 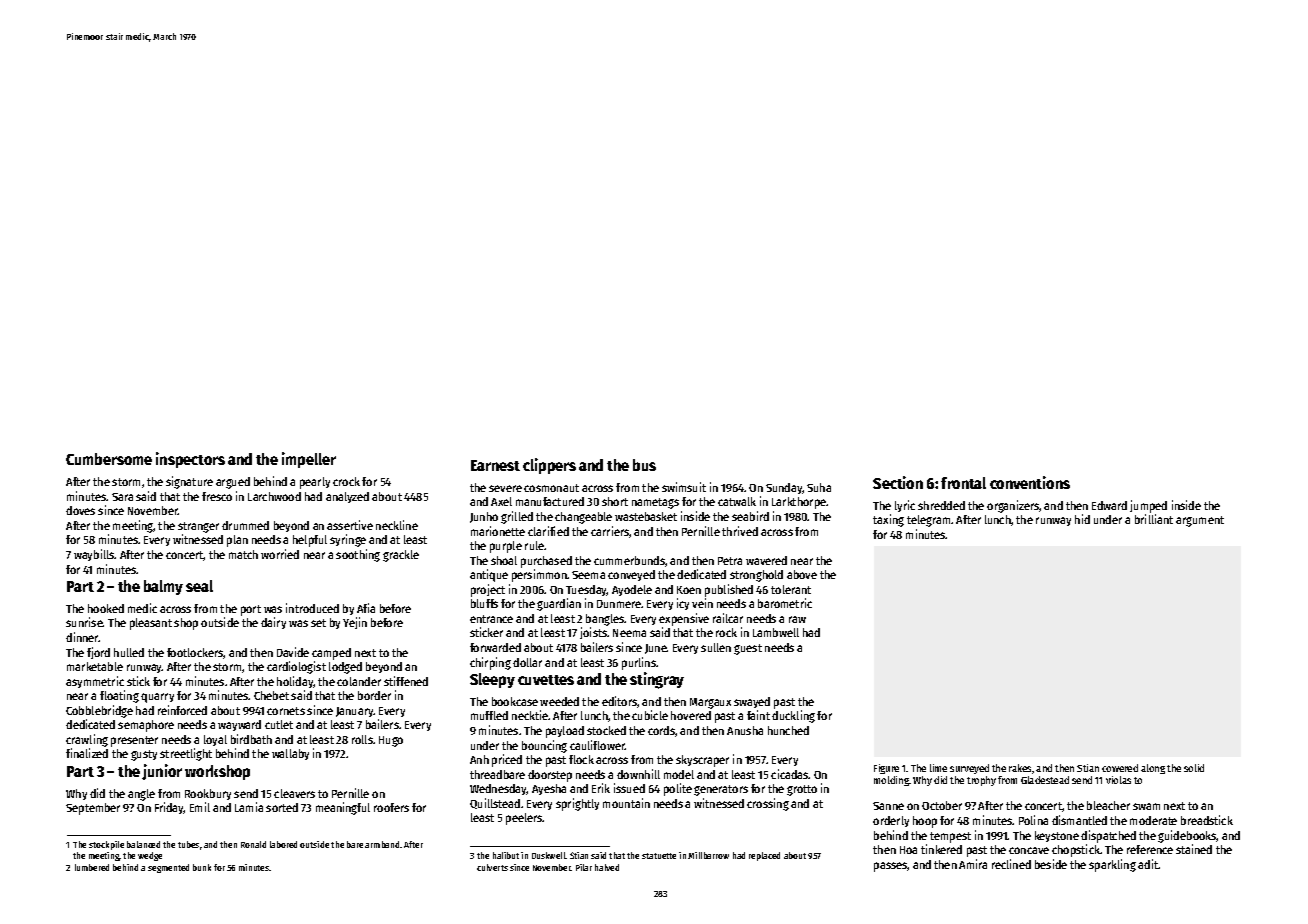 What do you see at coordinates (1013, 506) in the page?
I see `organizers` at bounding box center [1013, 506].
